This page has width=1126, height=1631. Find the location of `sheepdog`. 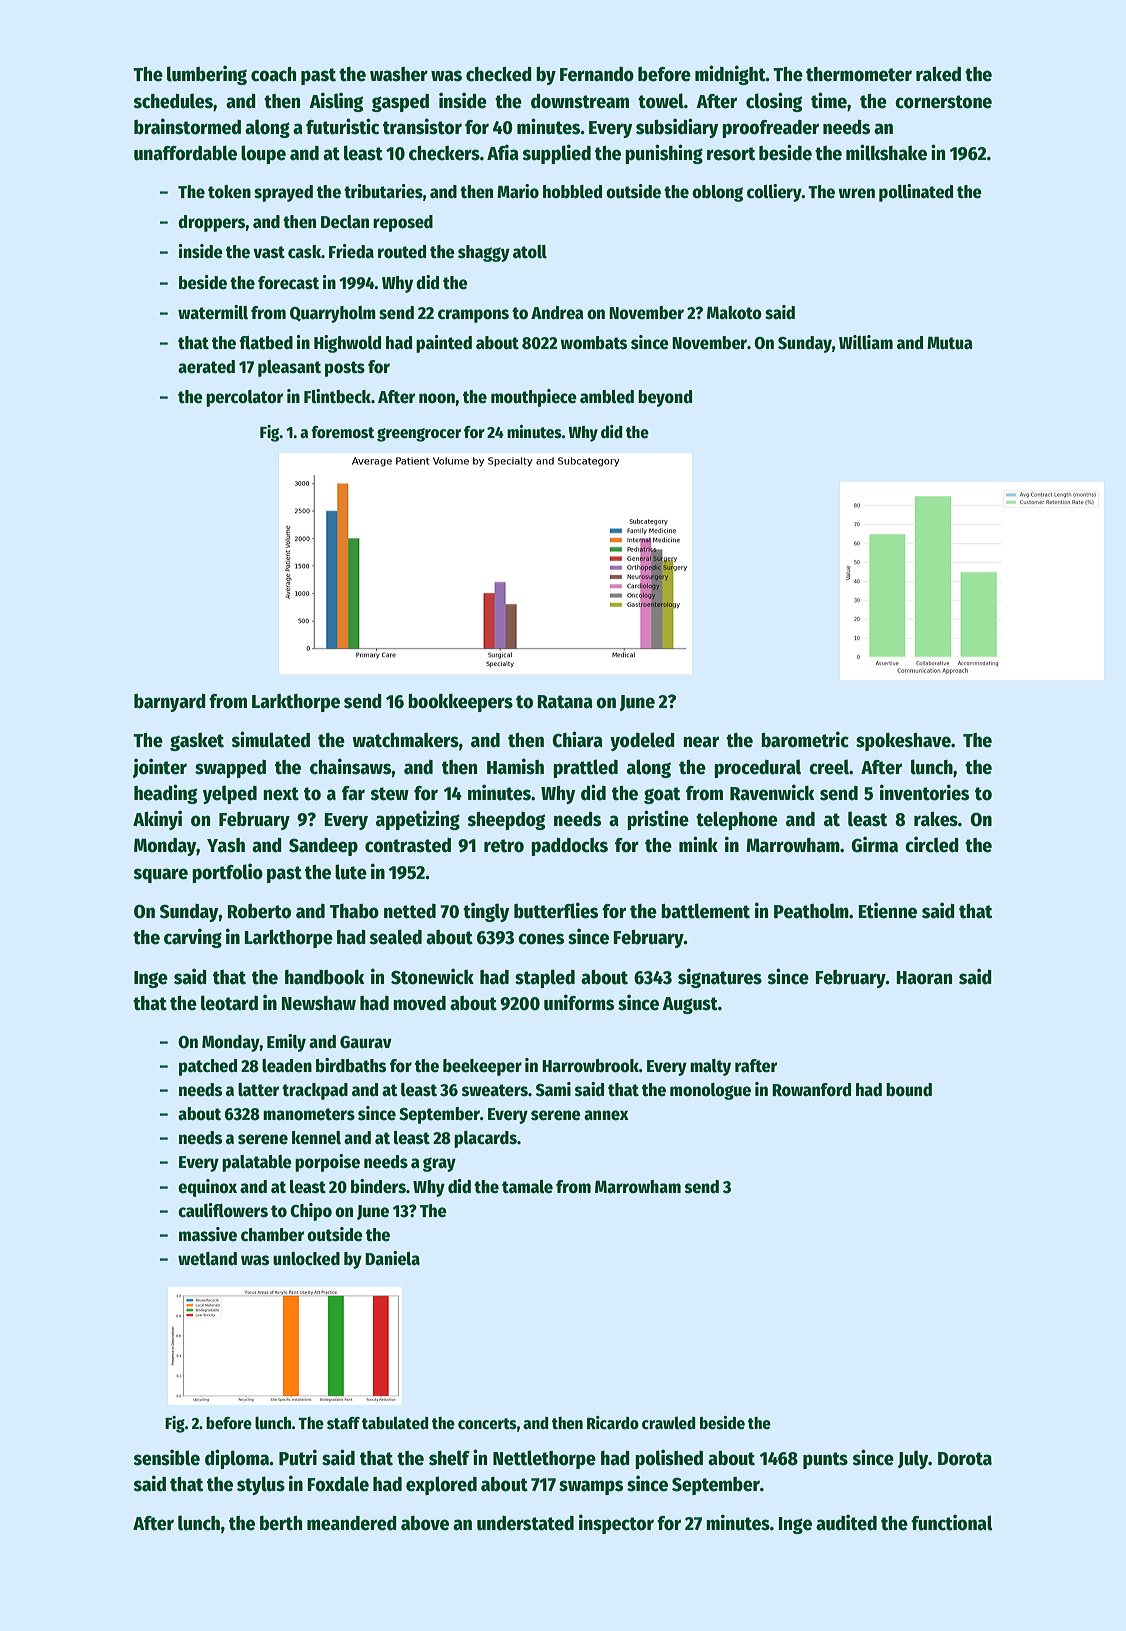

sheepdog is located at coordinates (506, 821).
